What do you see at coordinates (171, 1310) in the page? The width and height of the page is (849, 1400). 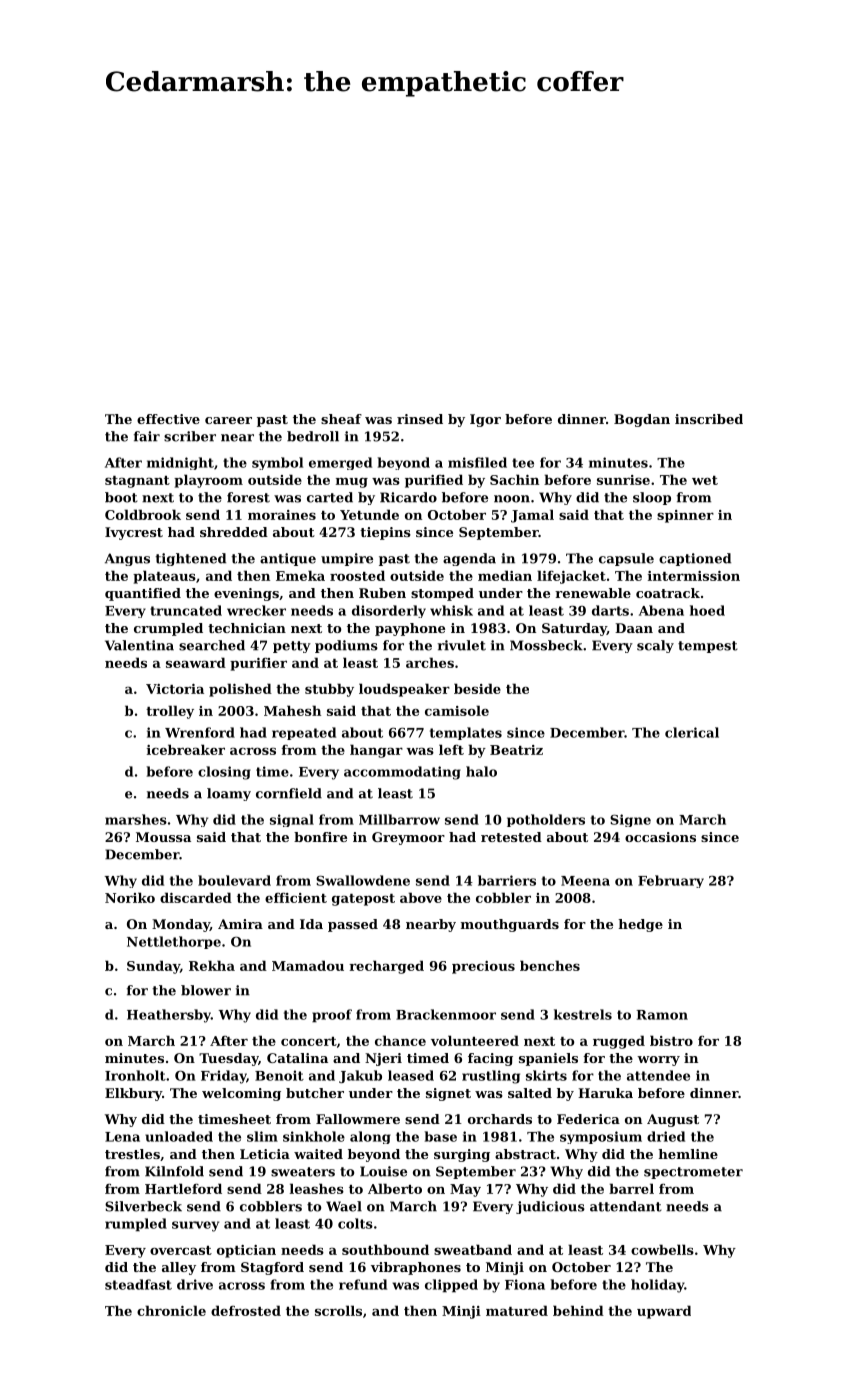 I see `chronicle` at bounding box center [171, 1310].
